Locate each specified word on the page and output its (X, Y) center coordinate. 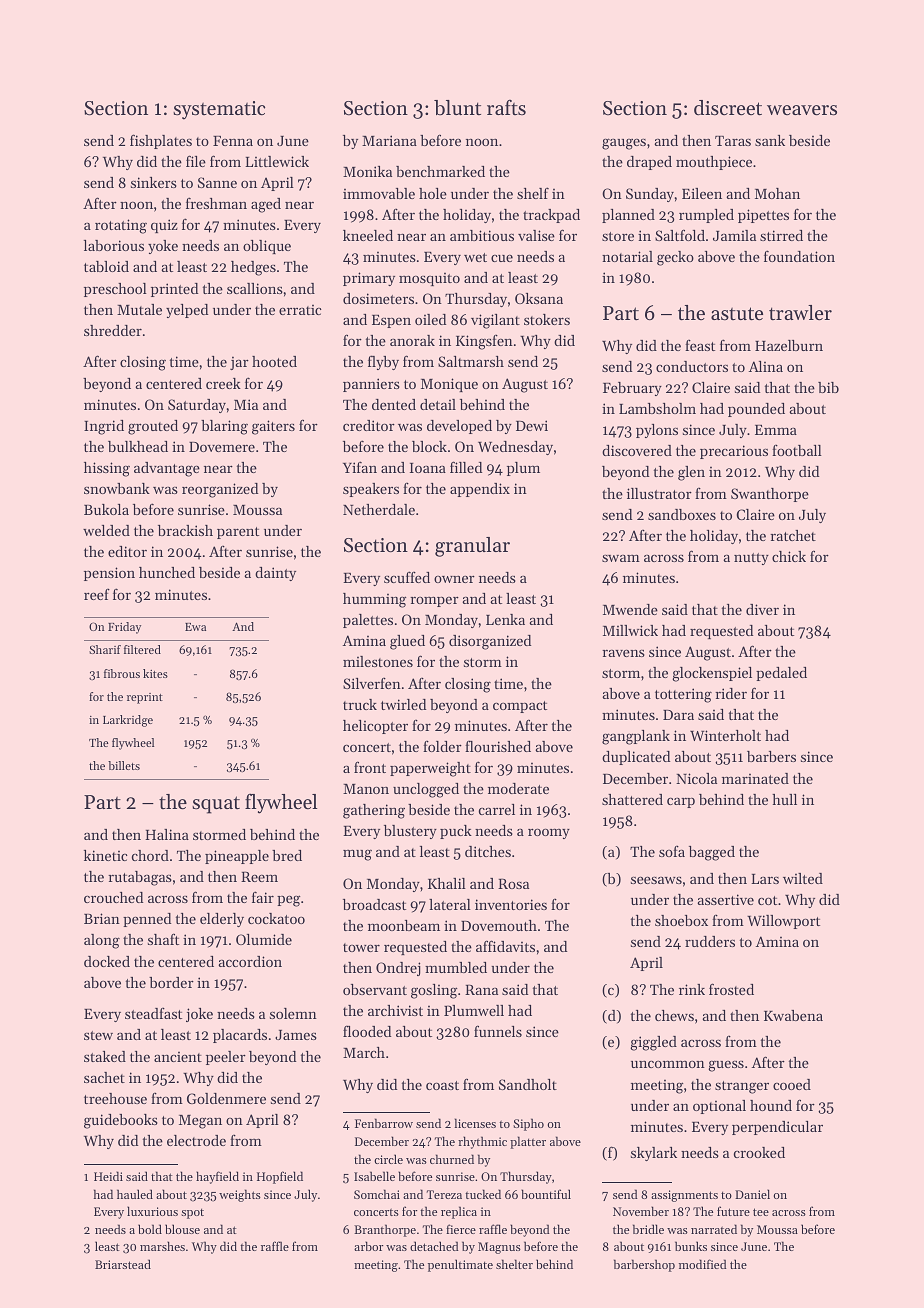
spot (192, 1213)
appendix (480, 490)
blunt (457, 108)
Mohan (777, 193)
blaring (224, 427)
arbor (369, 1246)
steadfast (153, 1013)
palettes (368, 621)
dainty (275, 574)
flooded (367, 1031)
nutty (751, 559)
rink (692, 989)
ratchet (793, 535)
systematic (219, 110)
